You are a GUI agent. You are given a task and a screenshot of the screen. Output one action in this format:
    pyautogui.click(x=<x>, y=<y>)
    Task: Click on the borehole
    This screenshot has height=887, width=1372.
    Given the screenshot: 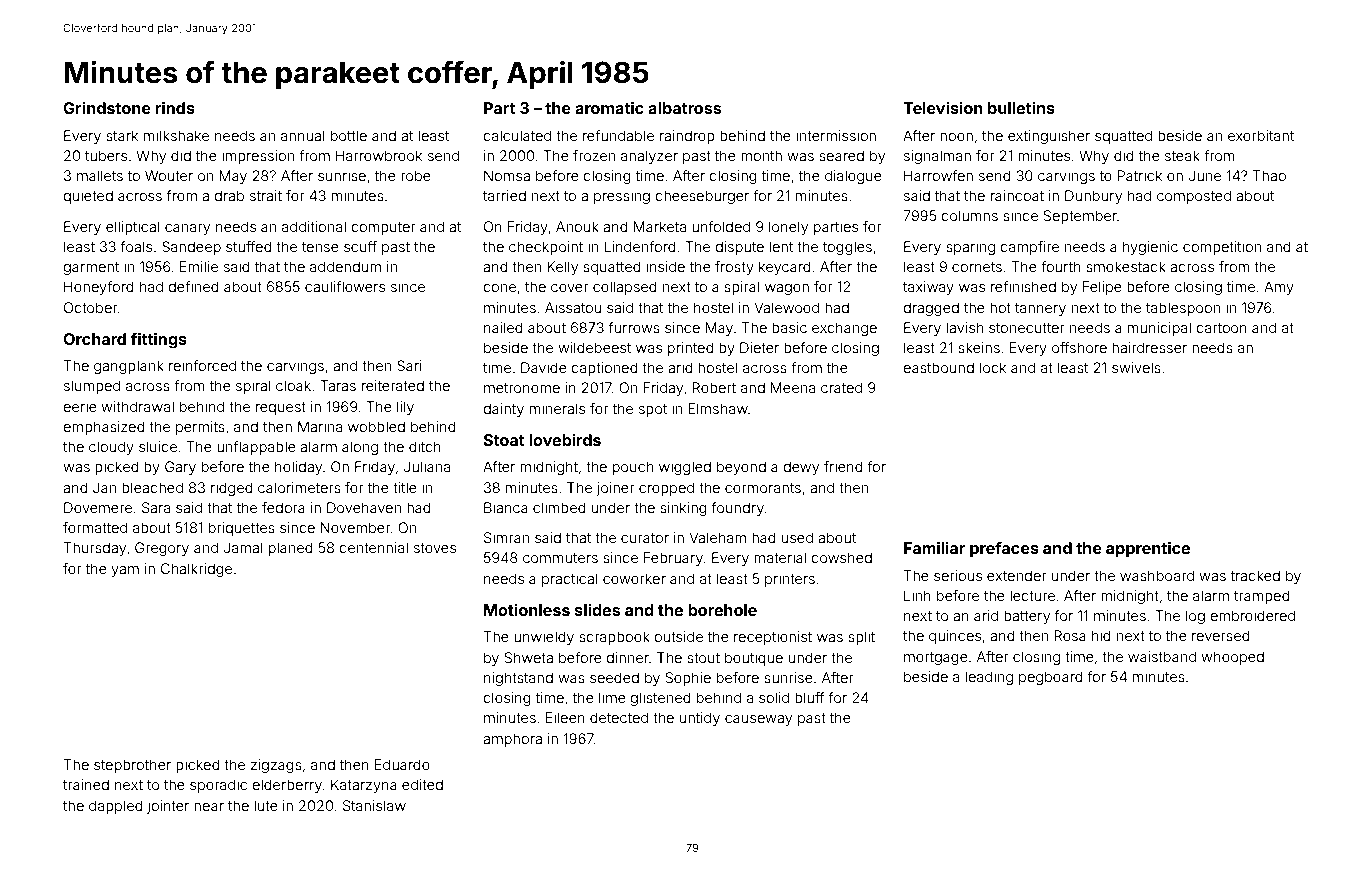 What is the action you would take?
    pyautogui.click(x=722, y=610)
